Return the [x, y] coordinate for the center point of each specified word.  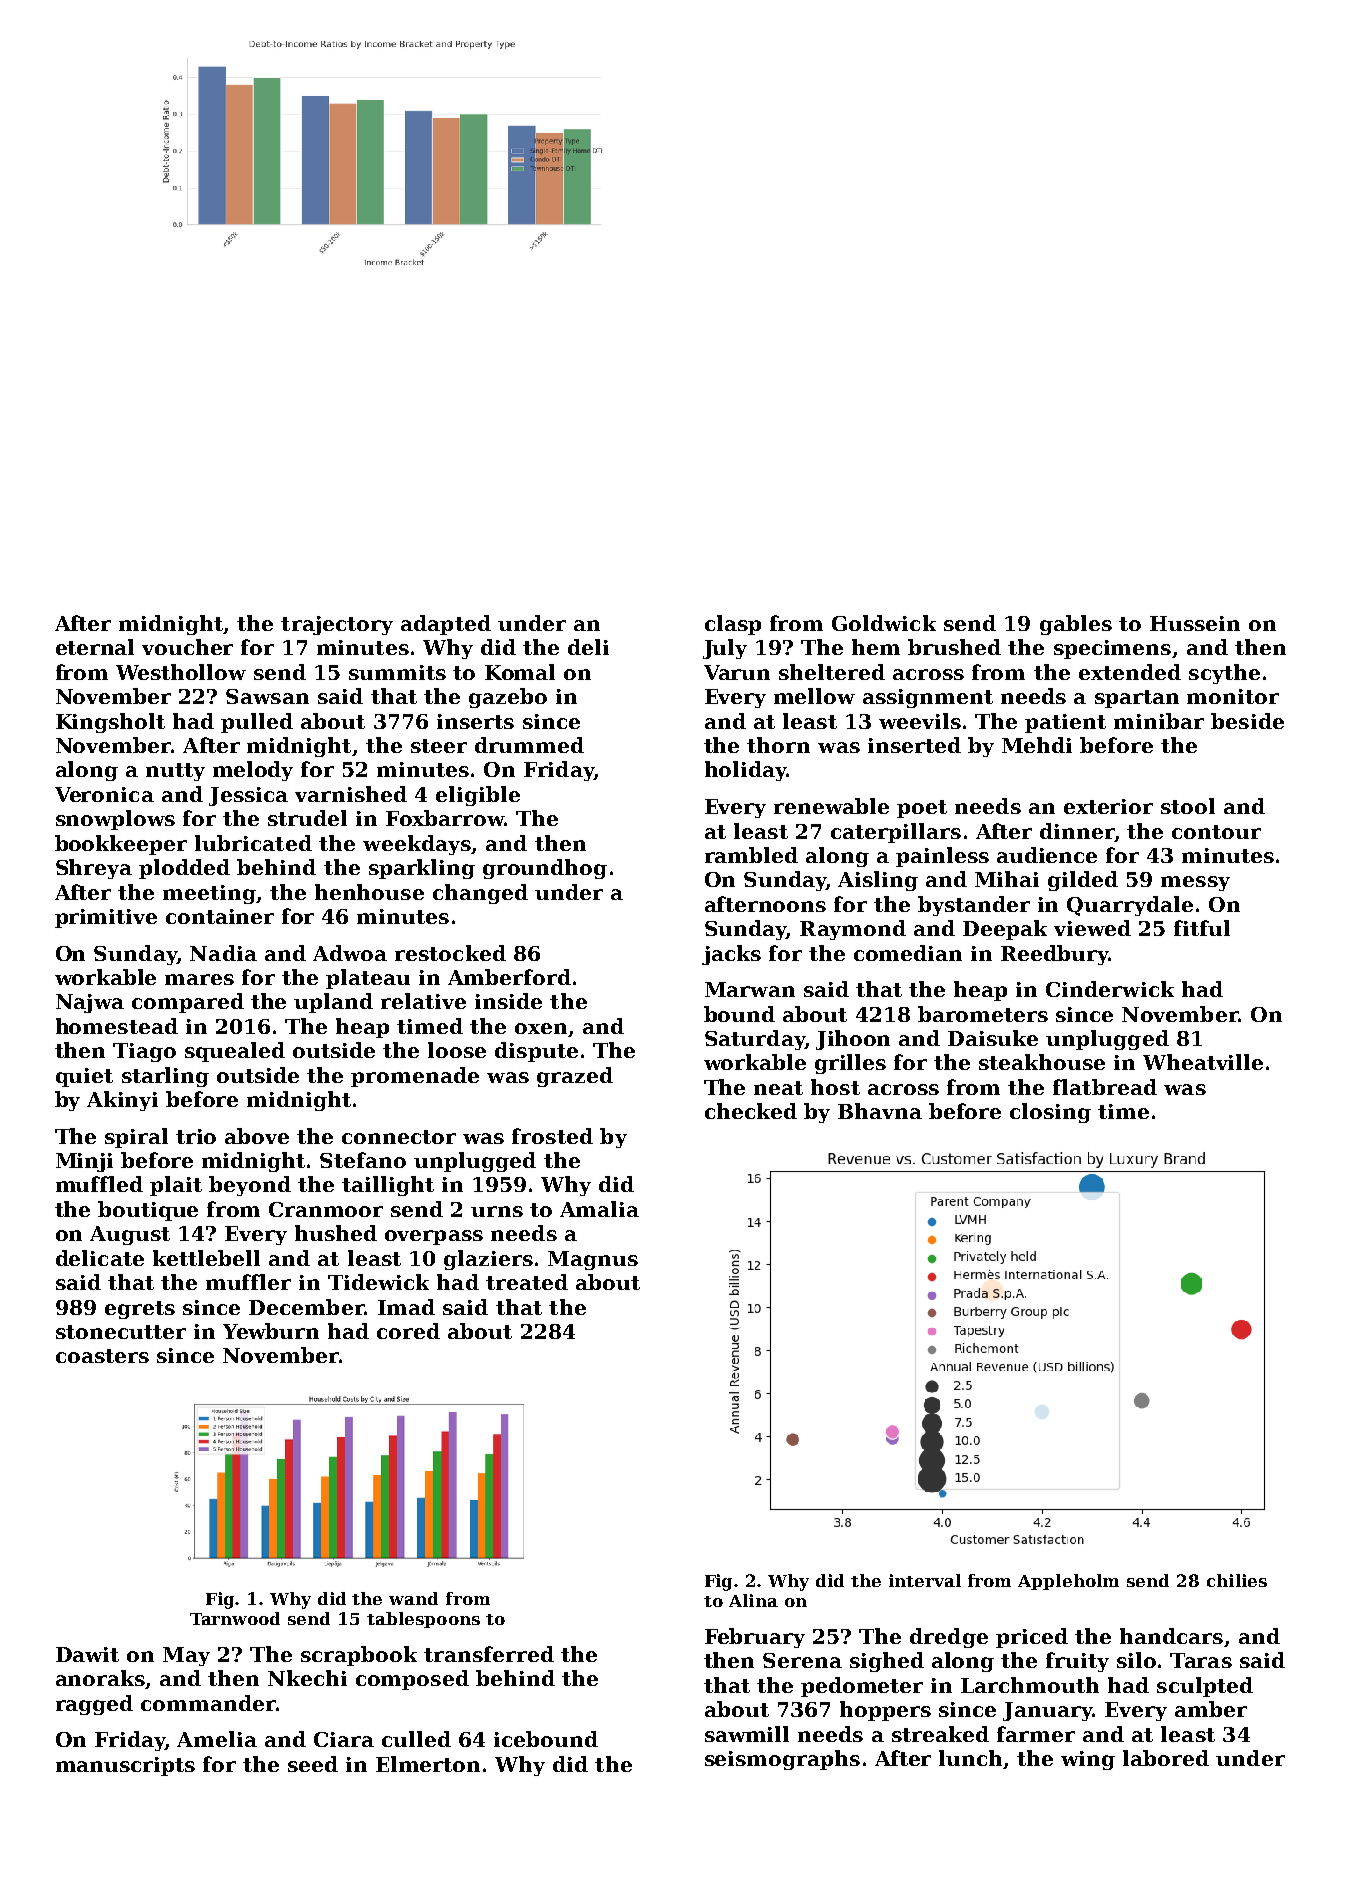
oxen [541, 1028]
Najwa [90, 1003]
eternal [95, 647]
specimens [1112, 649]
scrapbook [359, 1656]
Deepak [1005, 930]
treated [527, 1282]
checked [751, 1111]
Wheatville [1203, 1062]
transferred [489, 1654]
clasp [733, 625]
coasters [102, 1356]
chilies [1237, 1580]
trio [196, 1136]
